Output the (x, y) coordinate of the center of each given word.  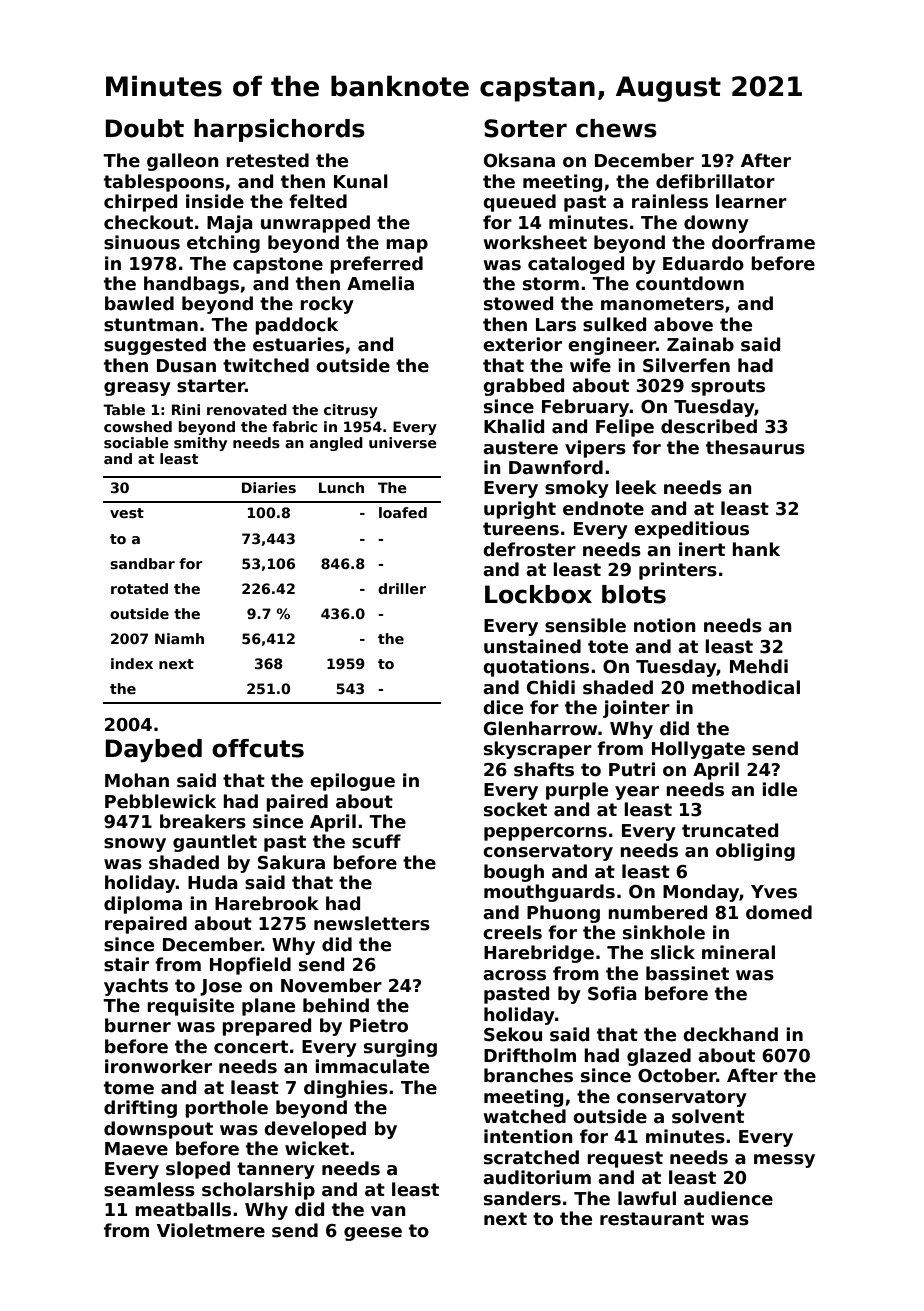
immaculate (372, 1066)
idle (779, 789)
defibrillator (715, 181)
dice (503, 707)
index (132, 663)
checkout (148, 222)
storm (551, 284)
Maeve (136, 1149)
